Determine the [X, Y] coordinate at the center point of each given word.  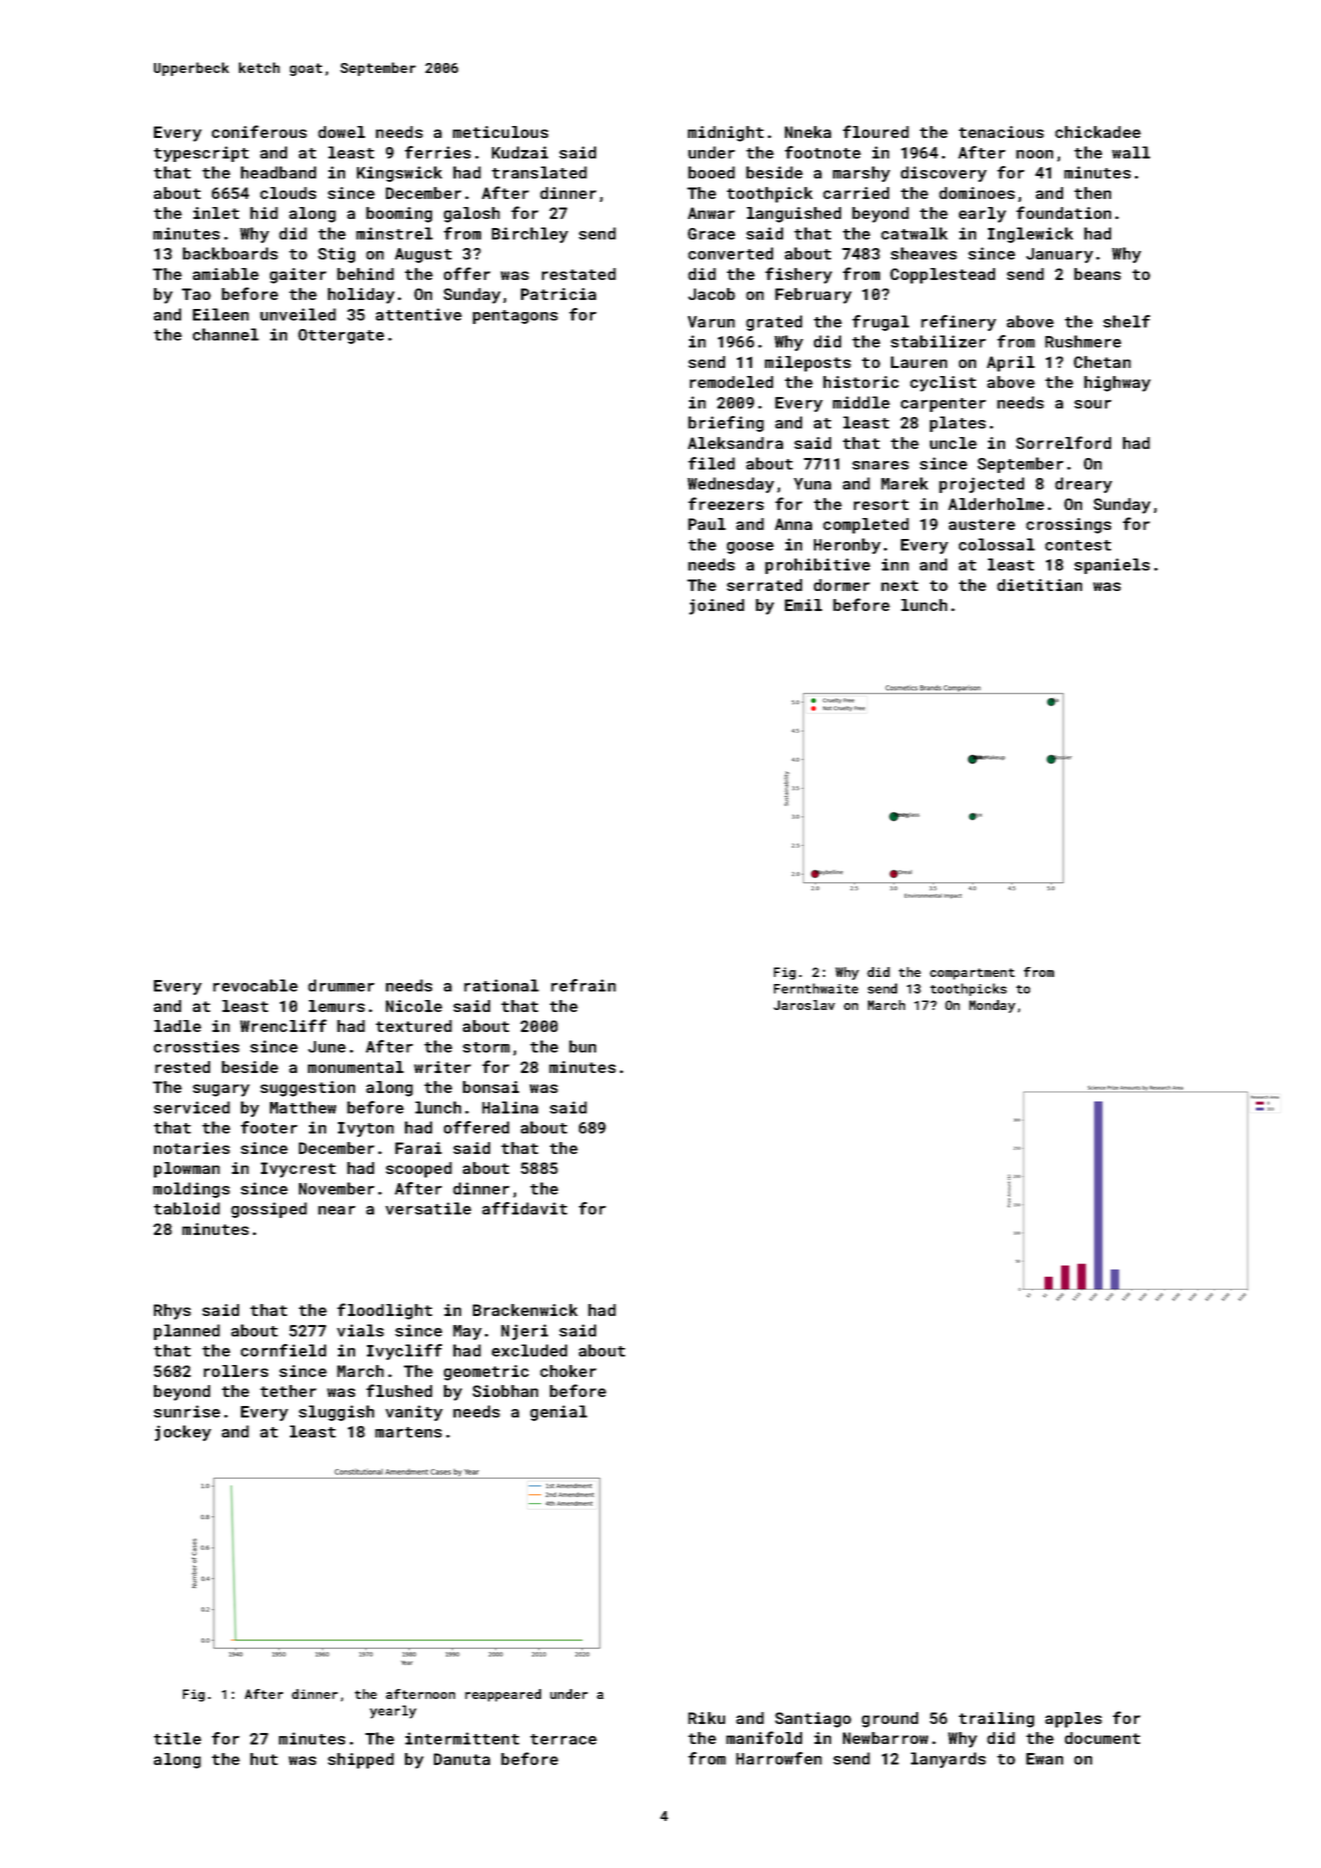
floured [876, 131]
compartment [972, 974]
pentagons [515, 317]
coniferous [259, 131]
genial [558, 1413]
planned [187, 1332]
